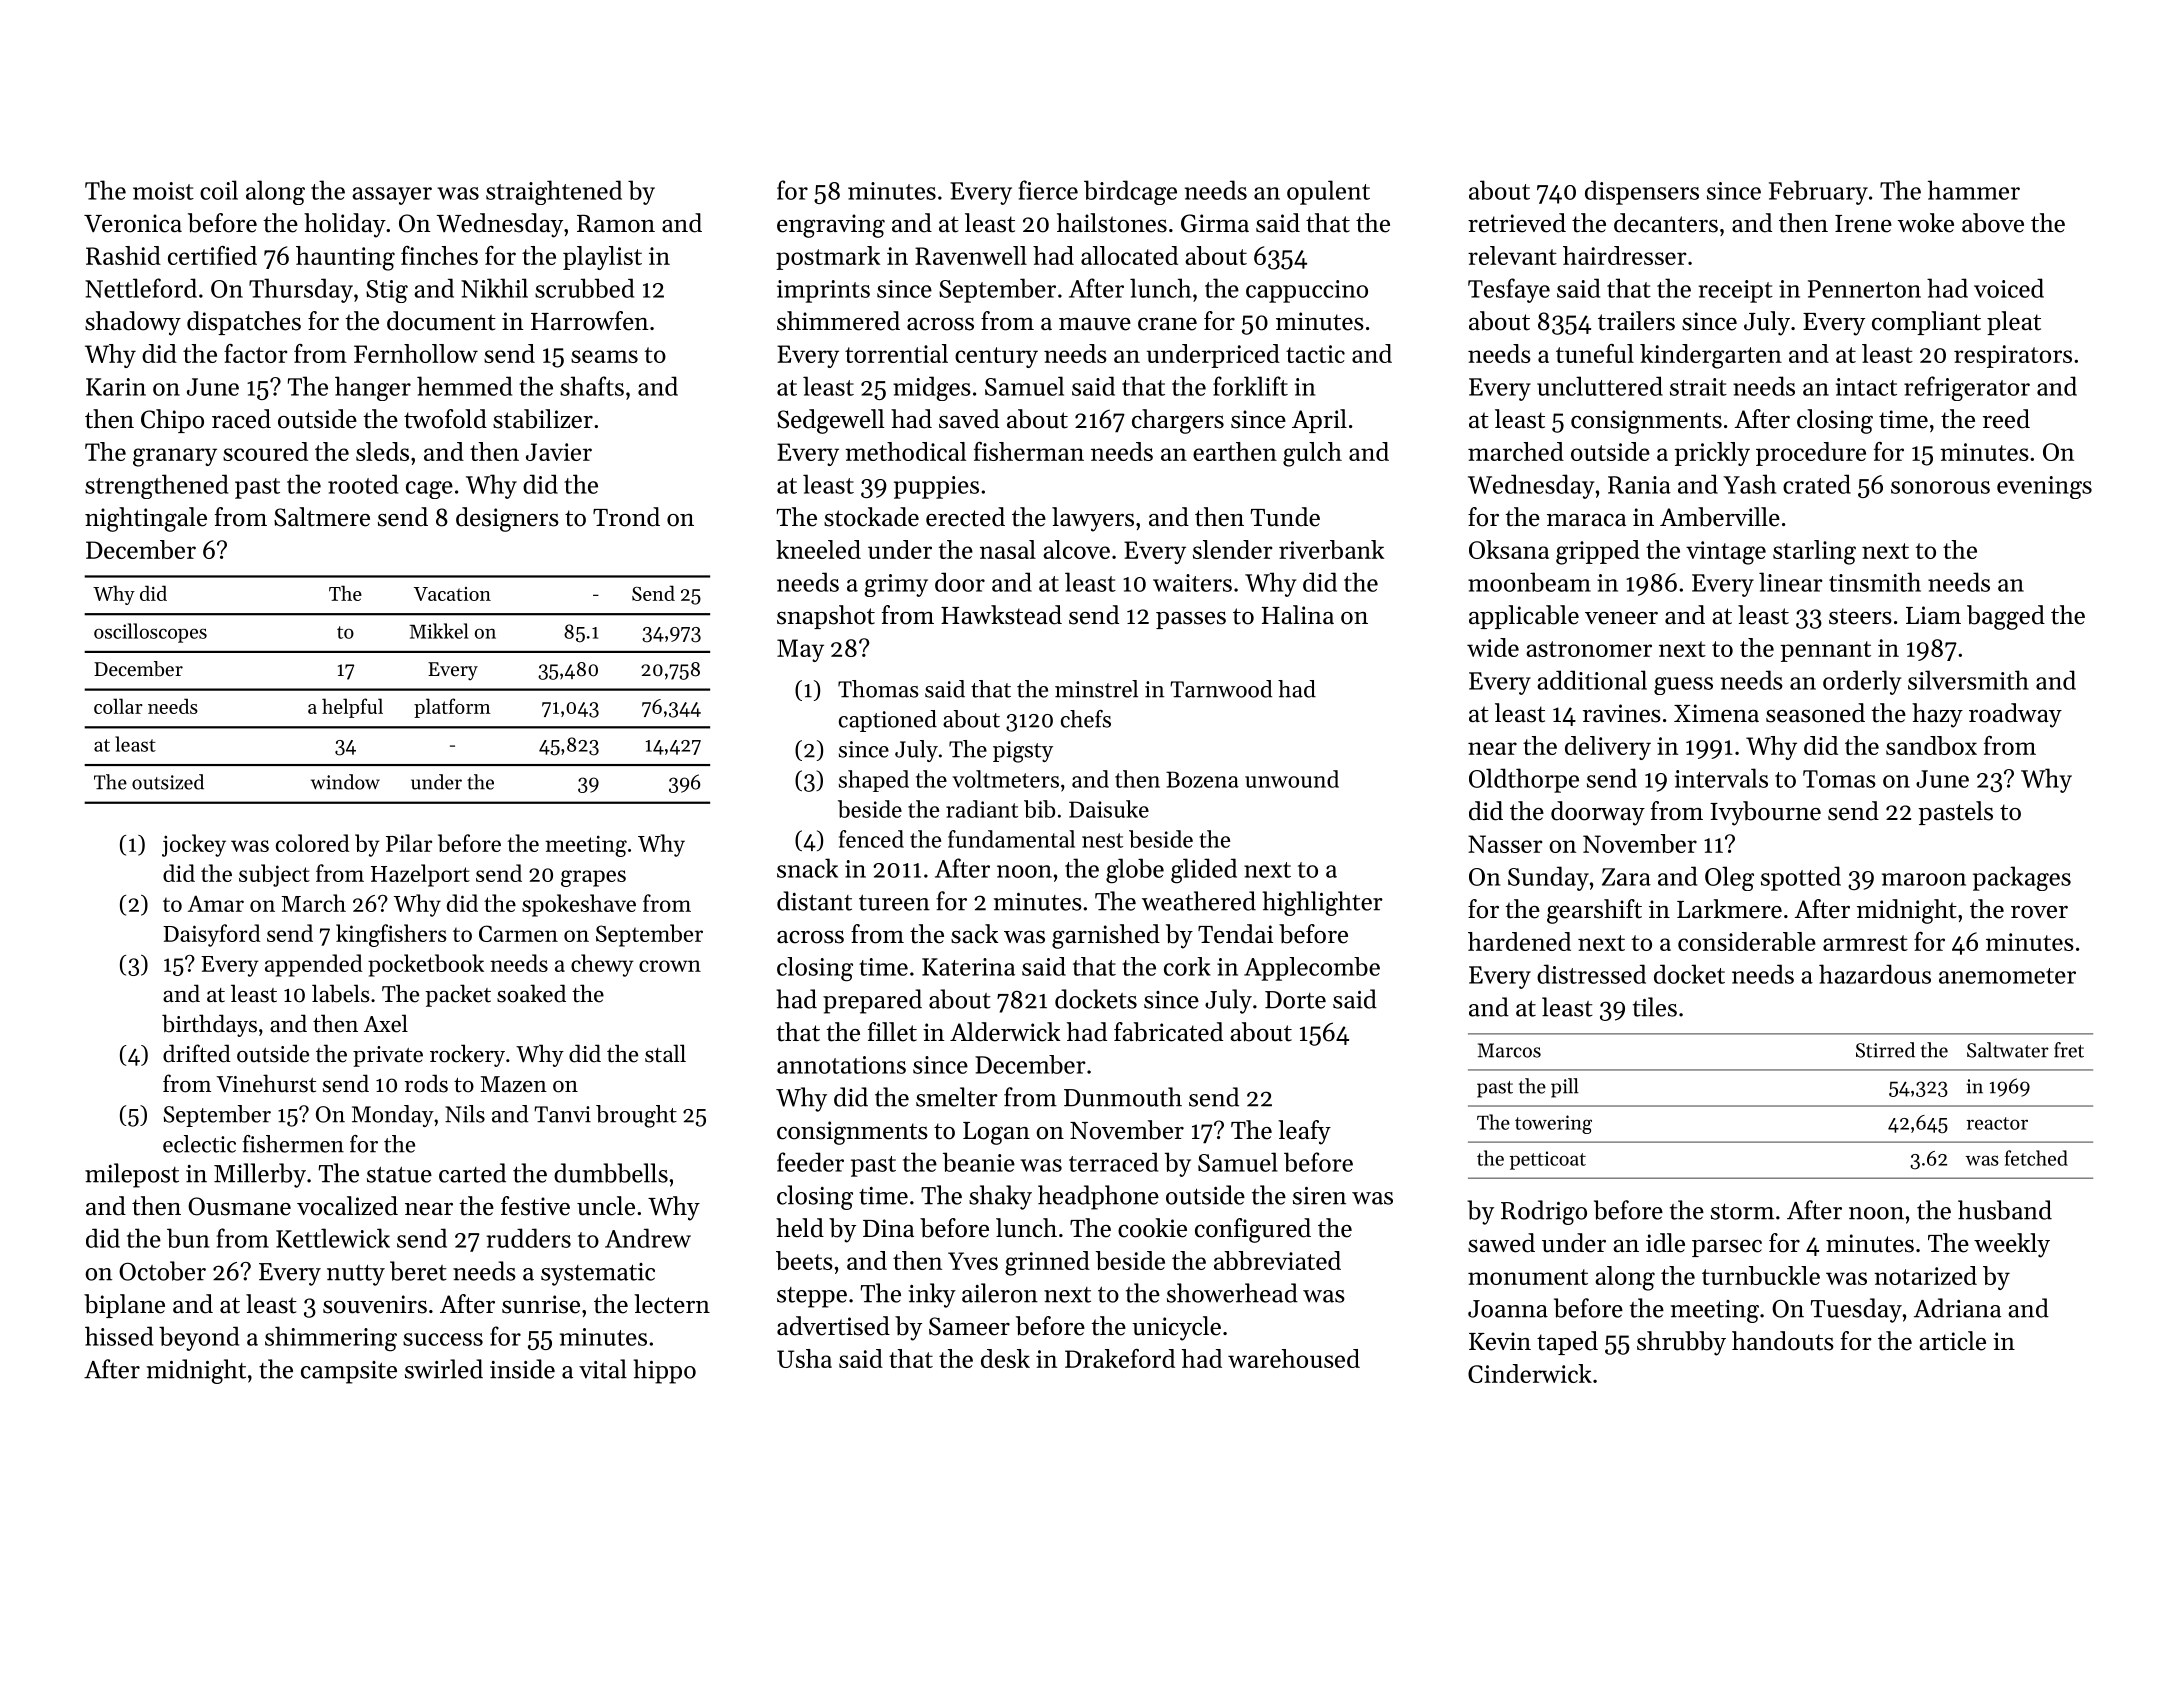 Image resolution: width=2178 pixels, height=1683 pixels. Describe the element at coordinates (831, 226) in the document. I see `engraving` at that location.
